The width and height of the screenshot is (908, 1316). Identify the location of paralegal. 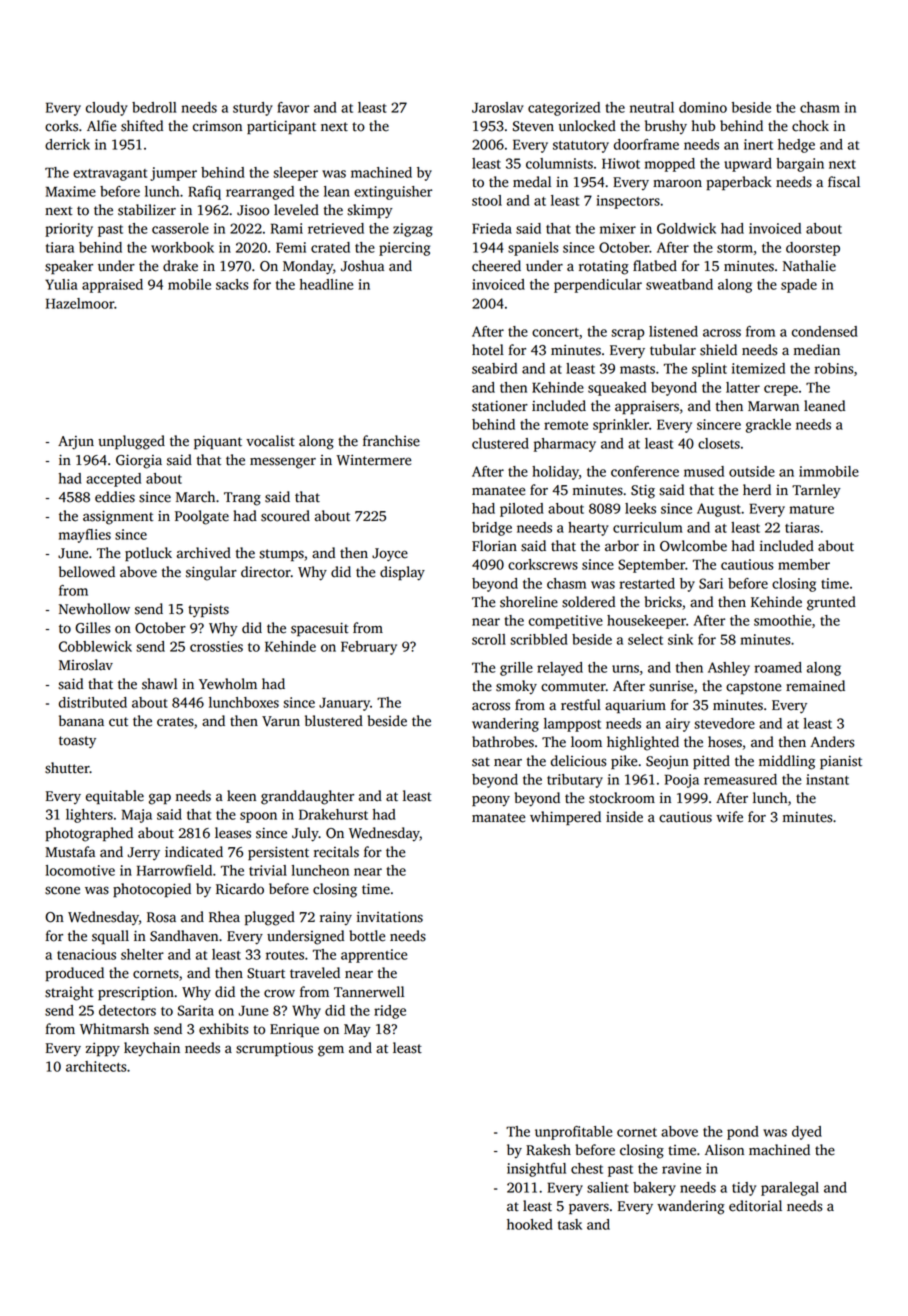
(790, 1189).
